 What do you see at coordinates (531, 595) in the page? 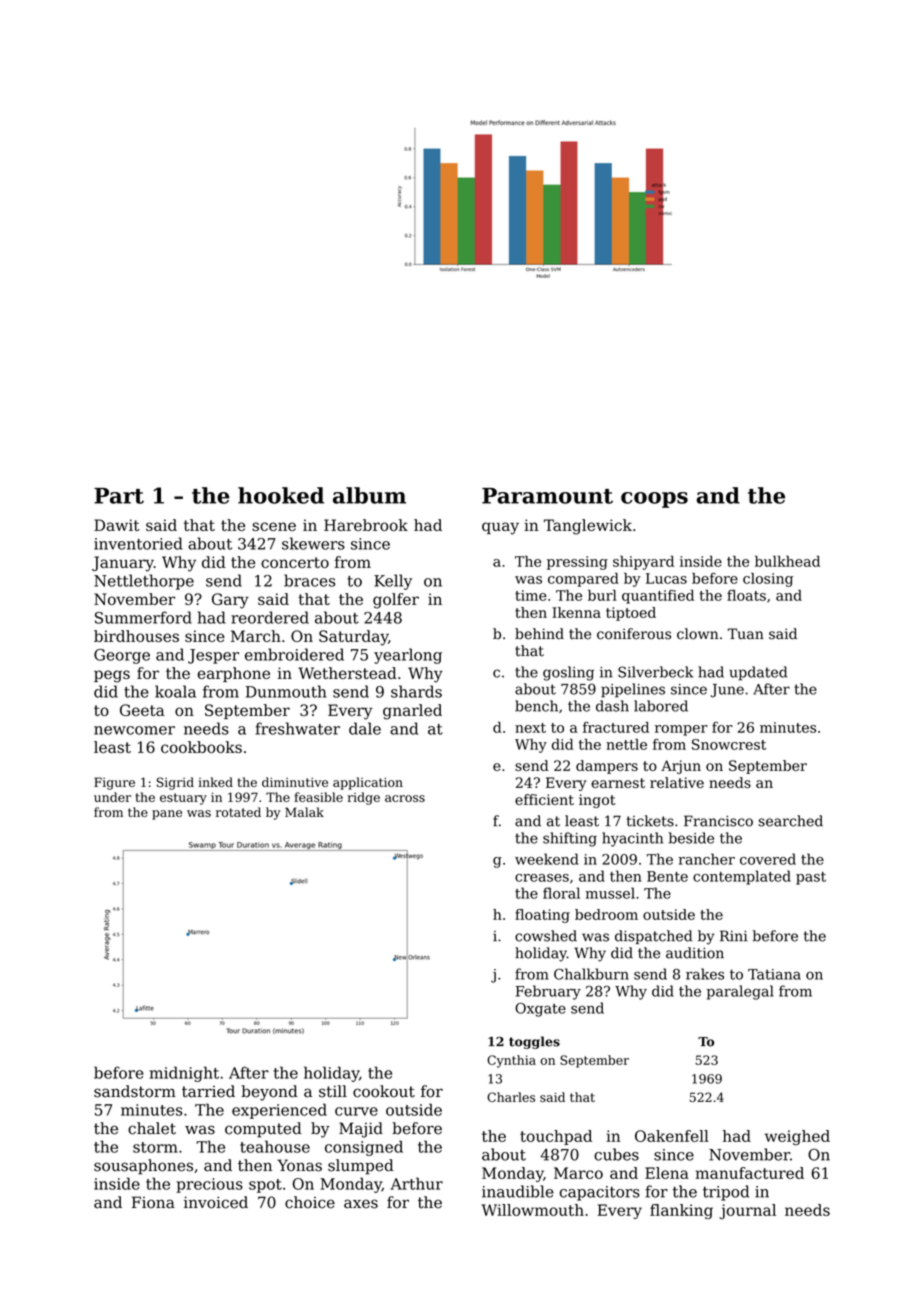
I see `time` at bounding box center [531, 595].
